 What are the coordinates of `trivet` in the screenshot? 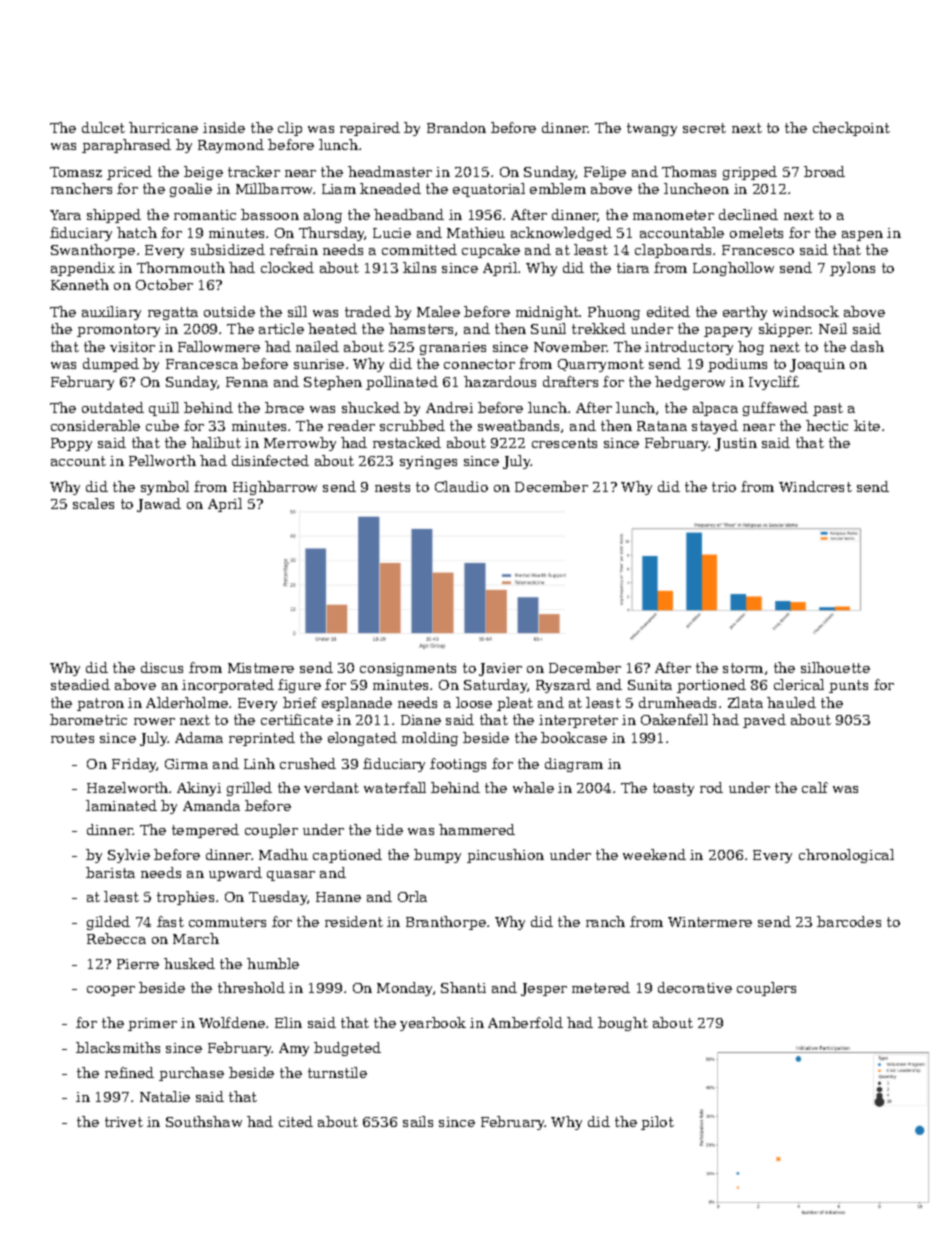 It's located at (124, 1122).
